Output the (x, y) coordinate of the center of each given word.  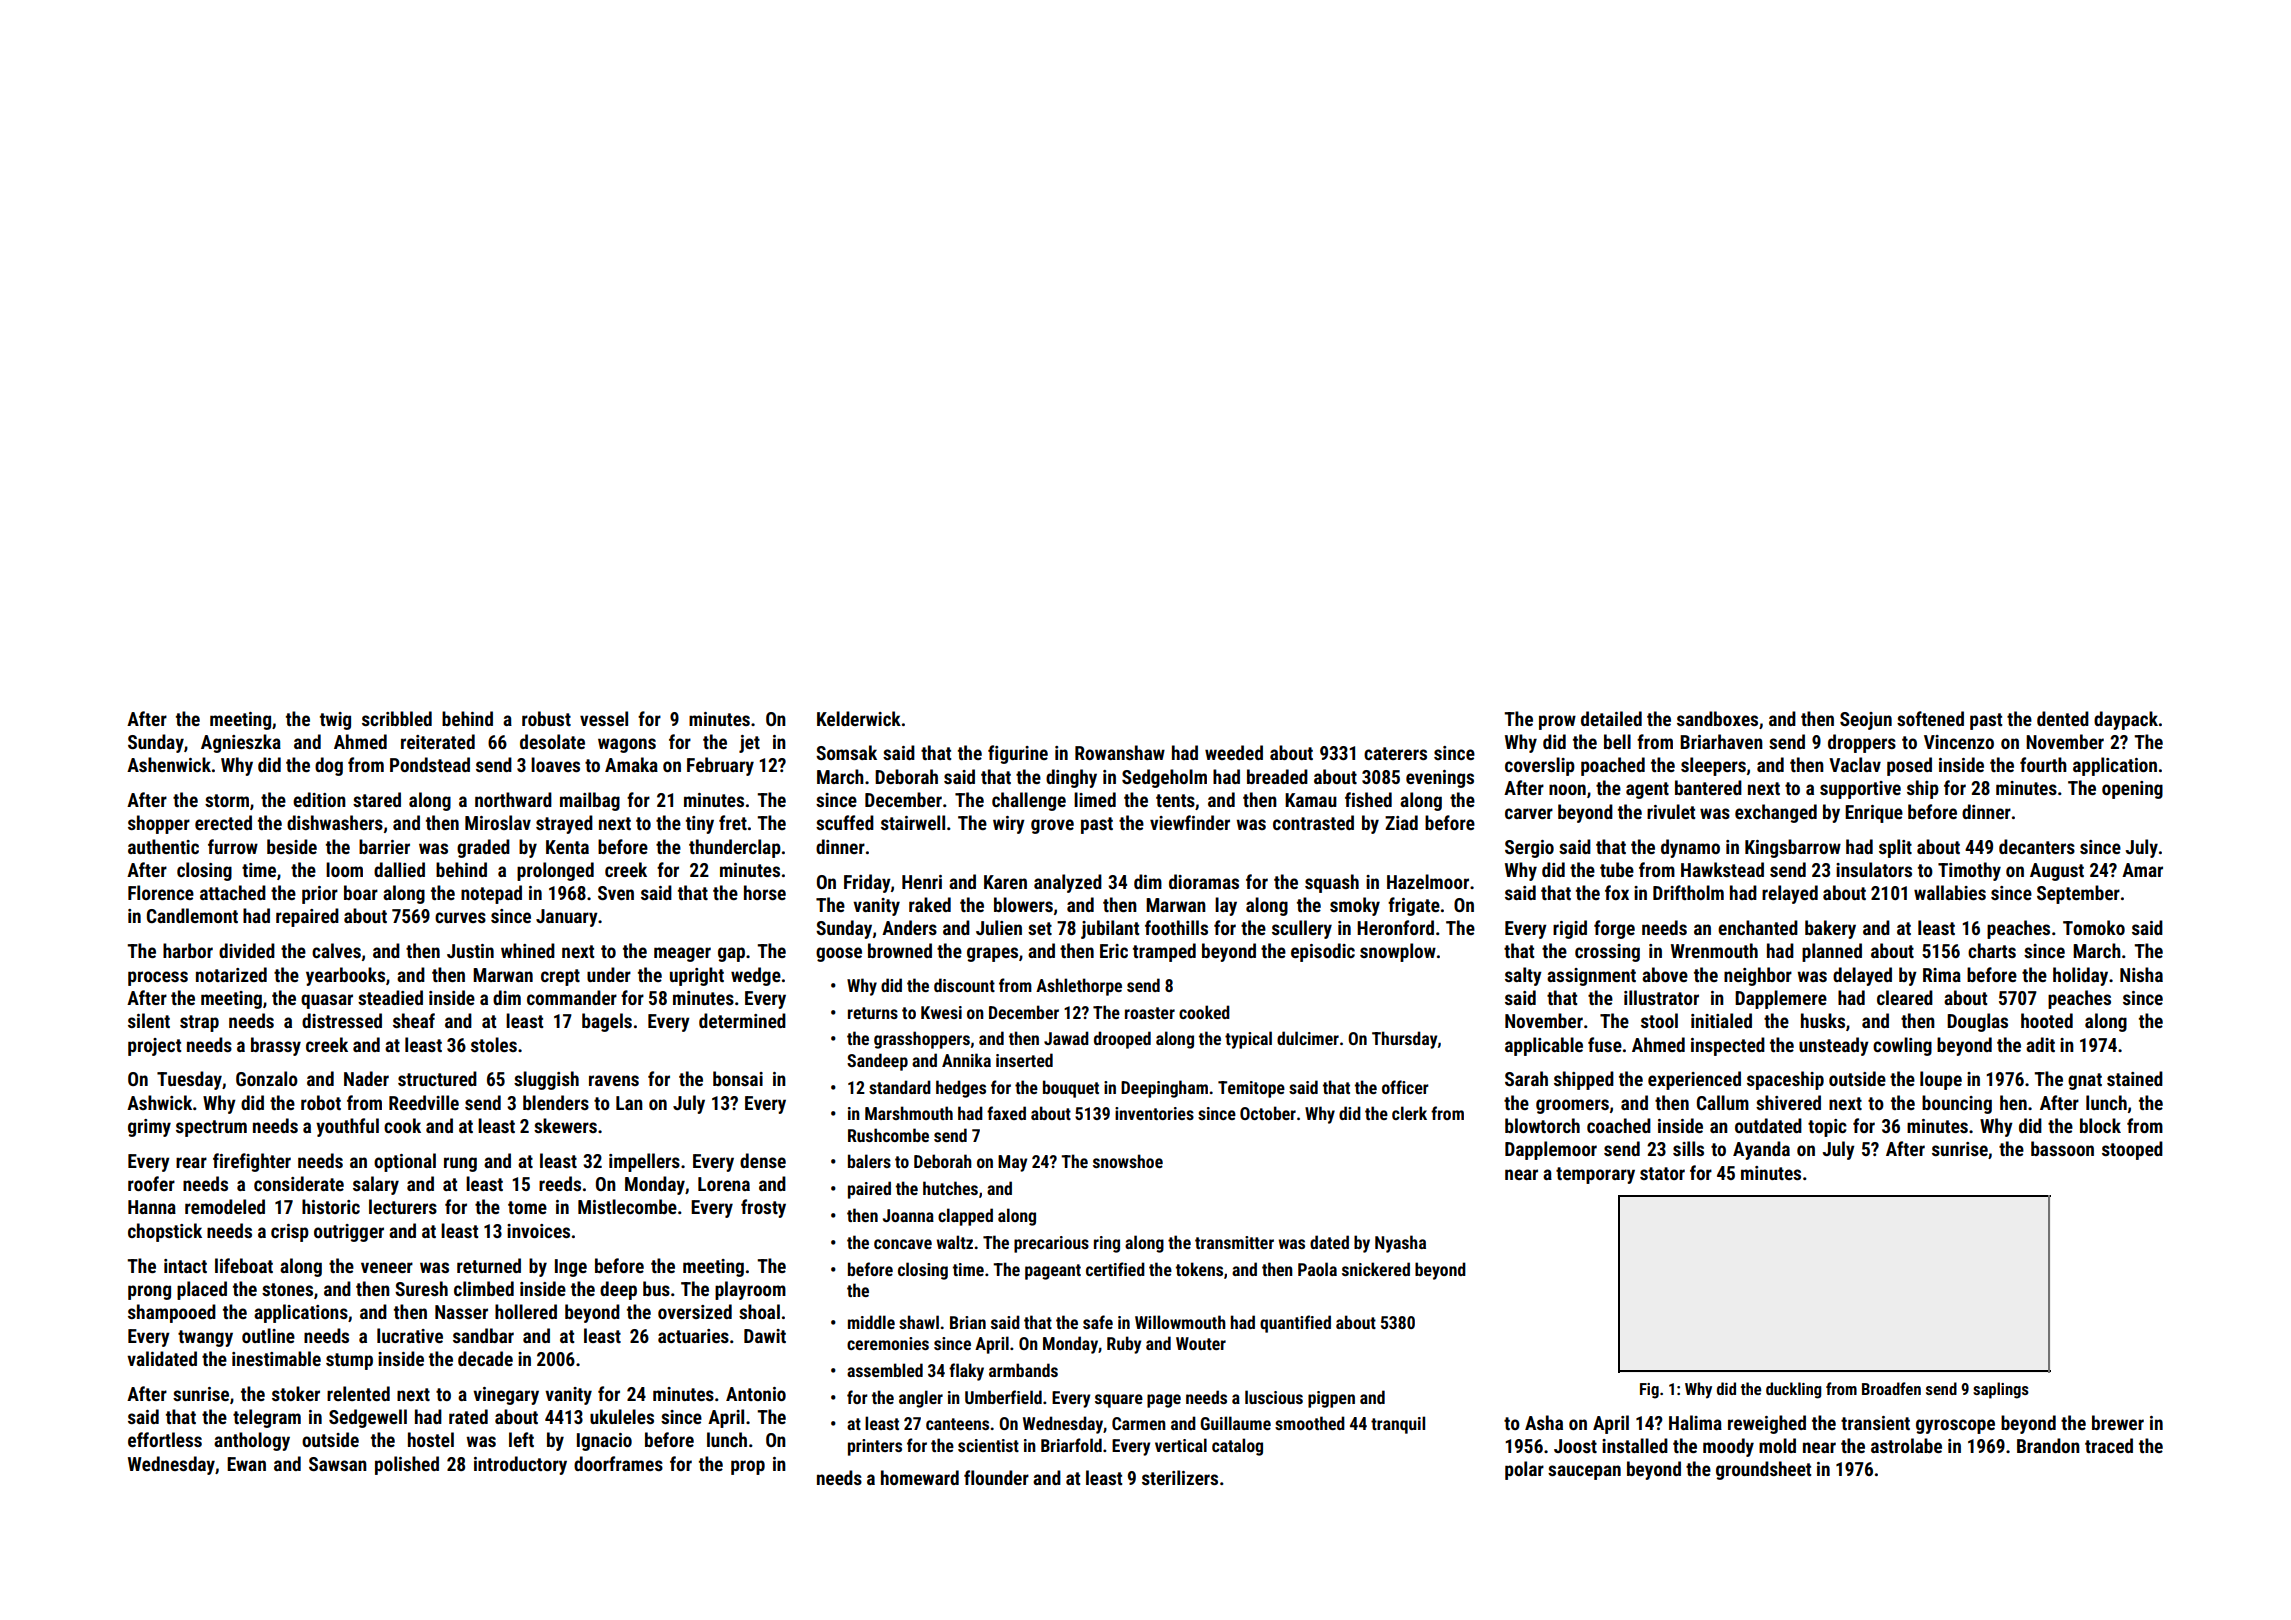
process (158, 978)
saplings (2001, 1390)
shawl (919, 1322)
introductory (520, 1465)
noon (1567, 789)
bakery (1830, 929)
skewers (565, 1125)
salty (1523, 976)
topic (1827, 1128)
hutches (950, 1188)
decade (485, 1358)
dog (329, 766)
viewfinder (1190, 822)
